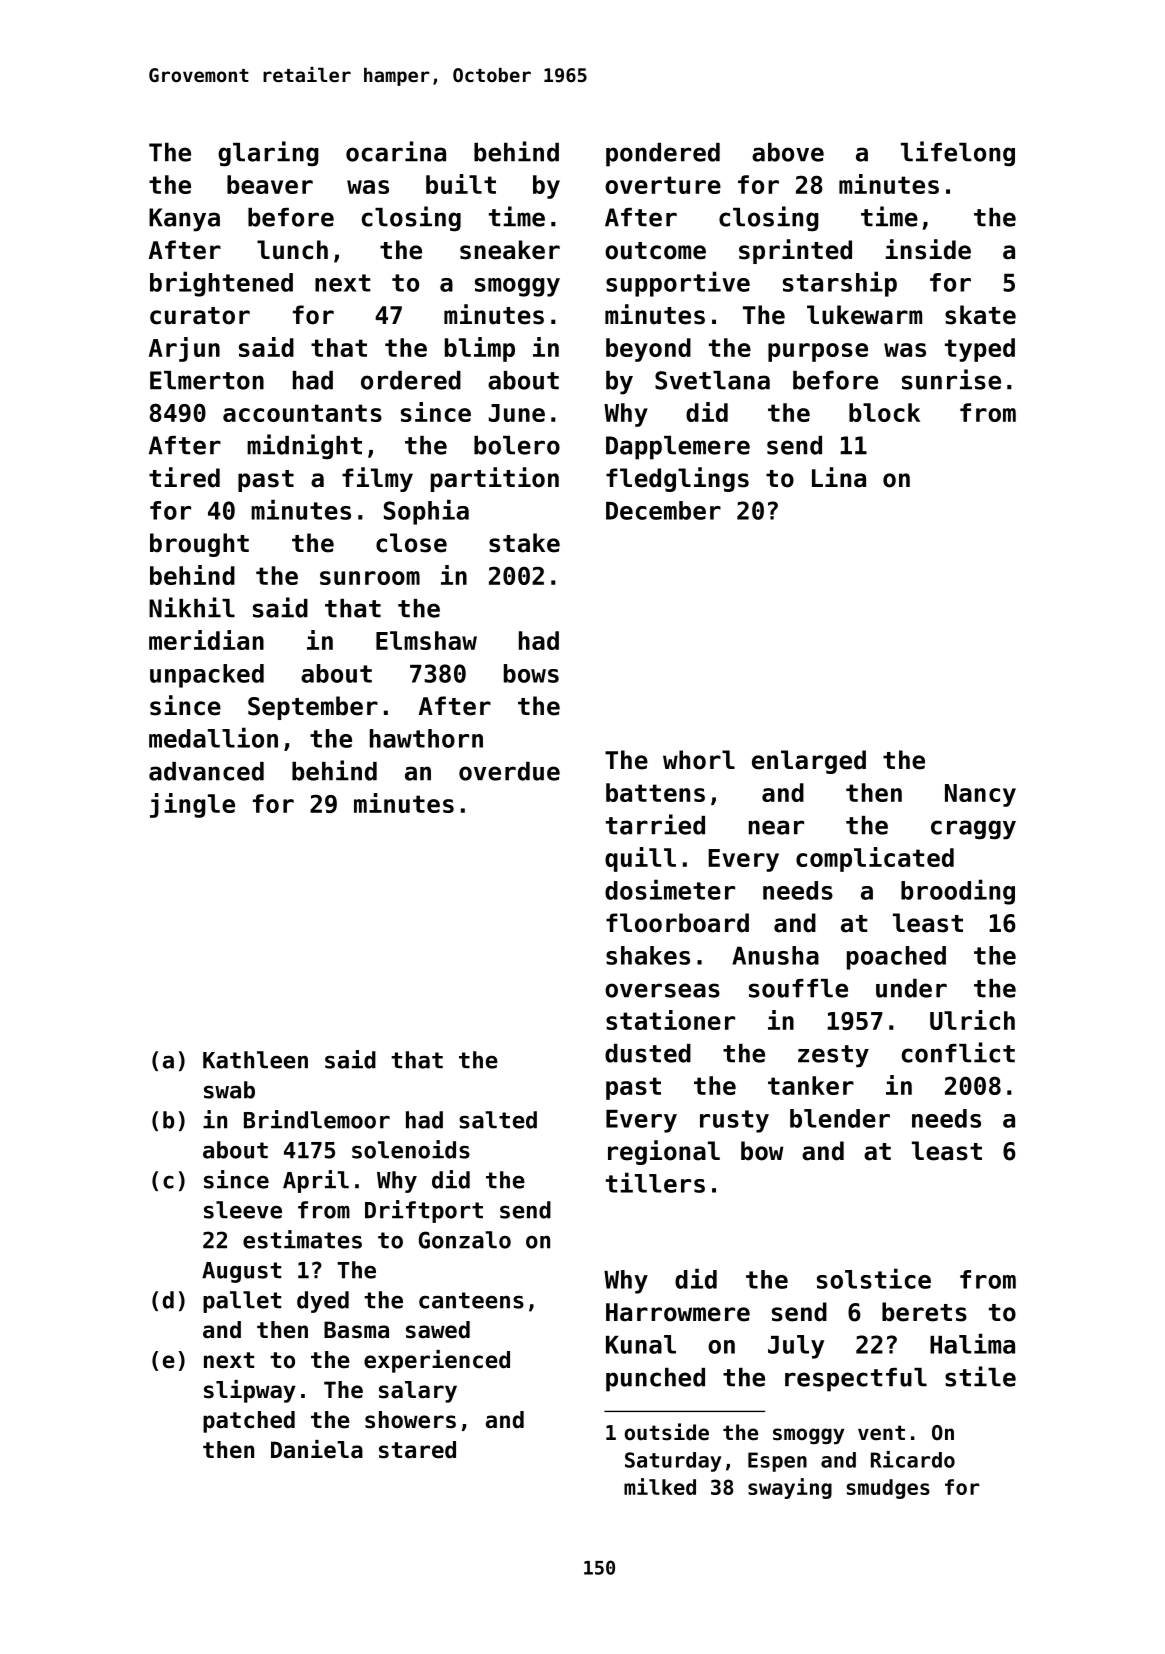 Image resolution: width=1165 pixels, height=1654 pixels. Describe the element at coordinates (663, 155) in the document. I see `pondered` at that location.
